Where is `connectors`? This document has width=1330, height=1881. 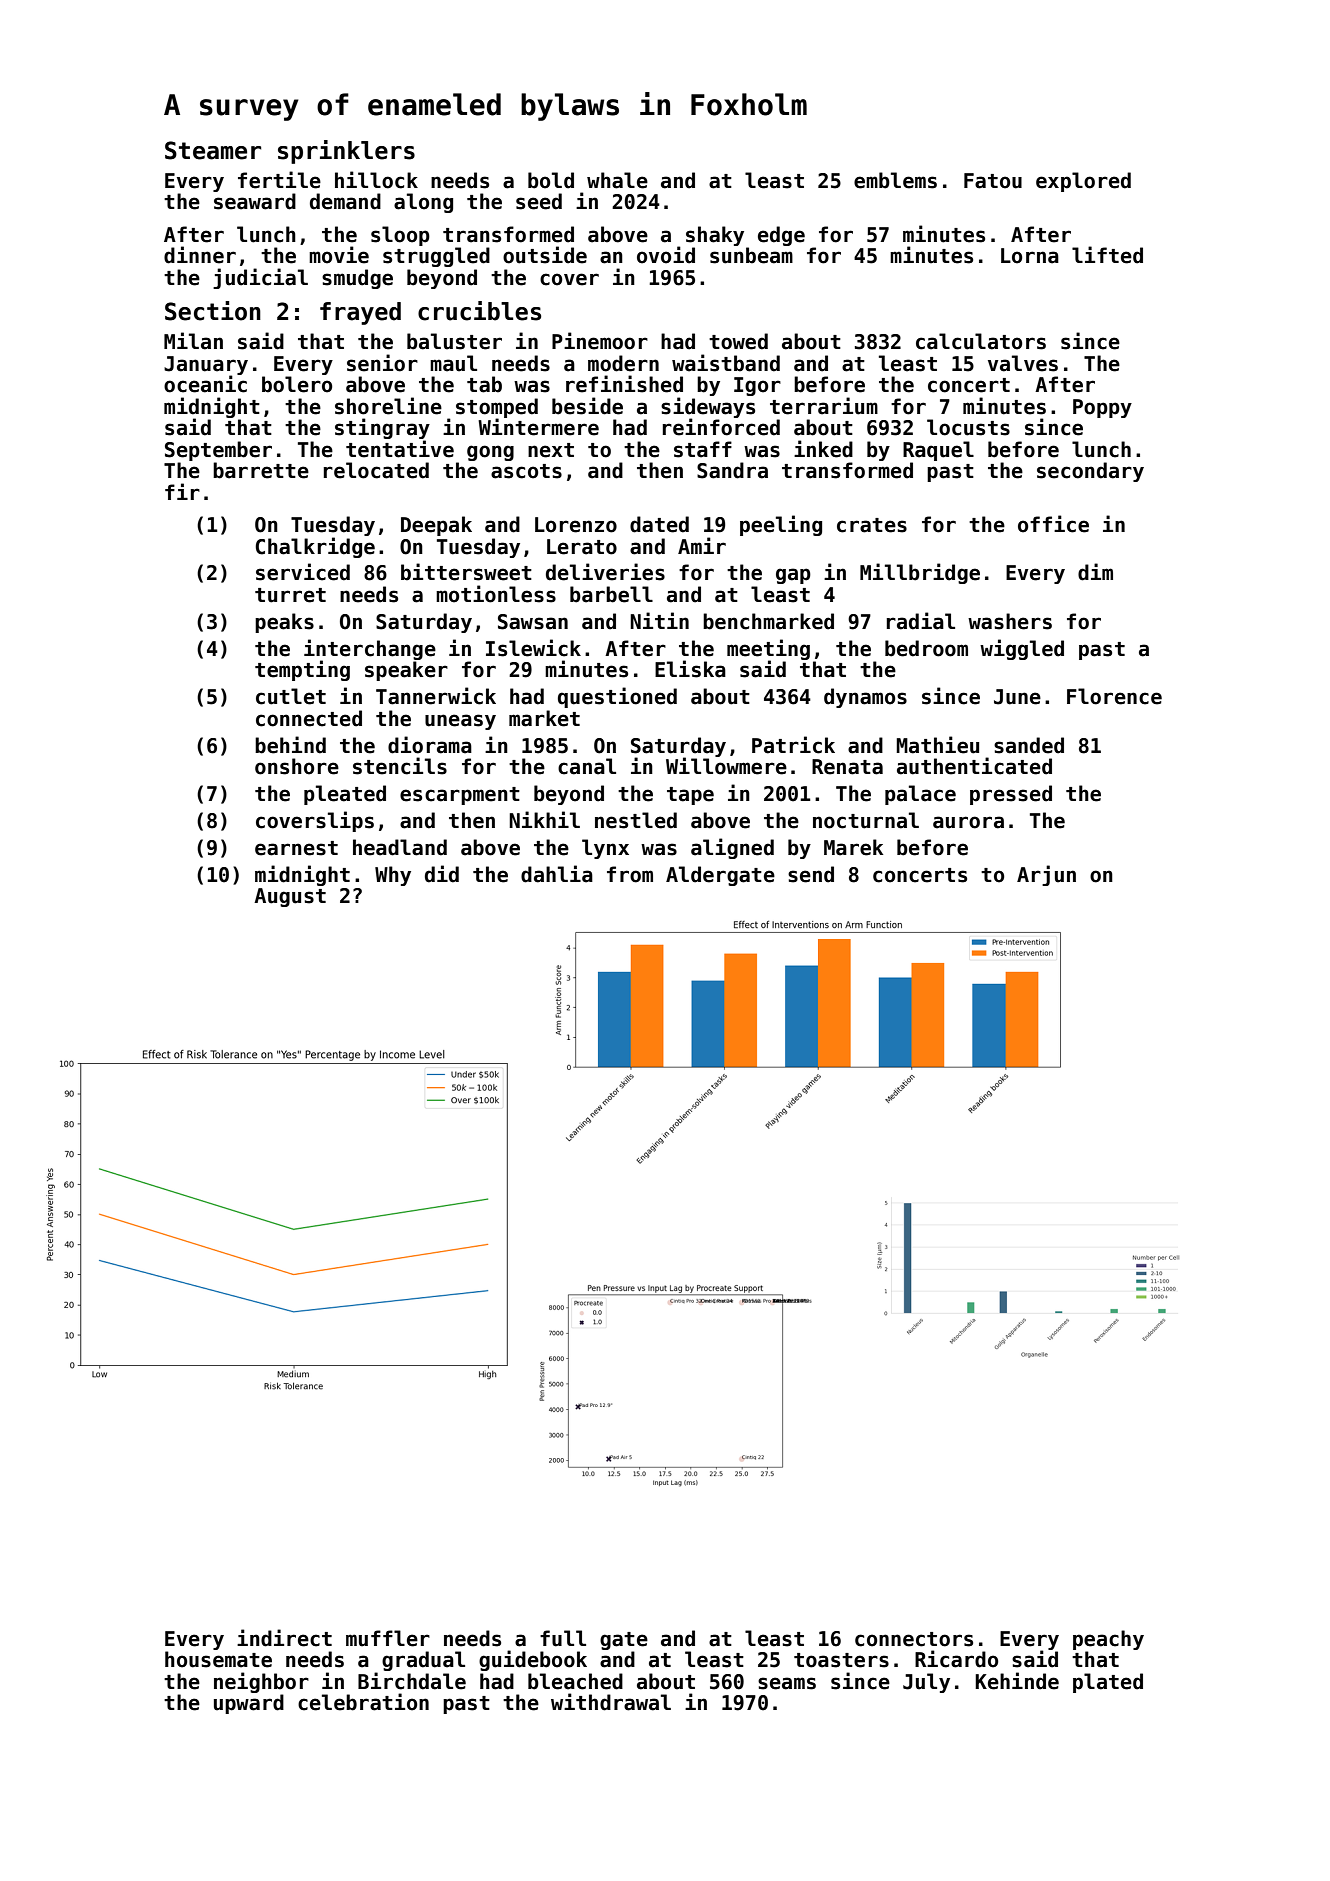
connectors is located at coordinates (914, 1639).
